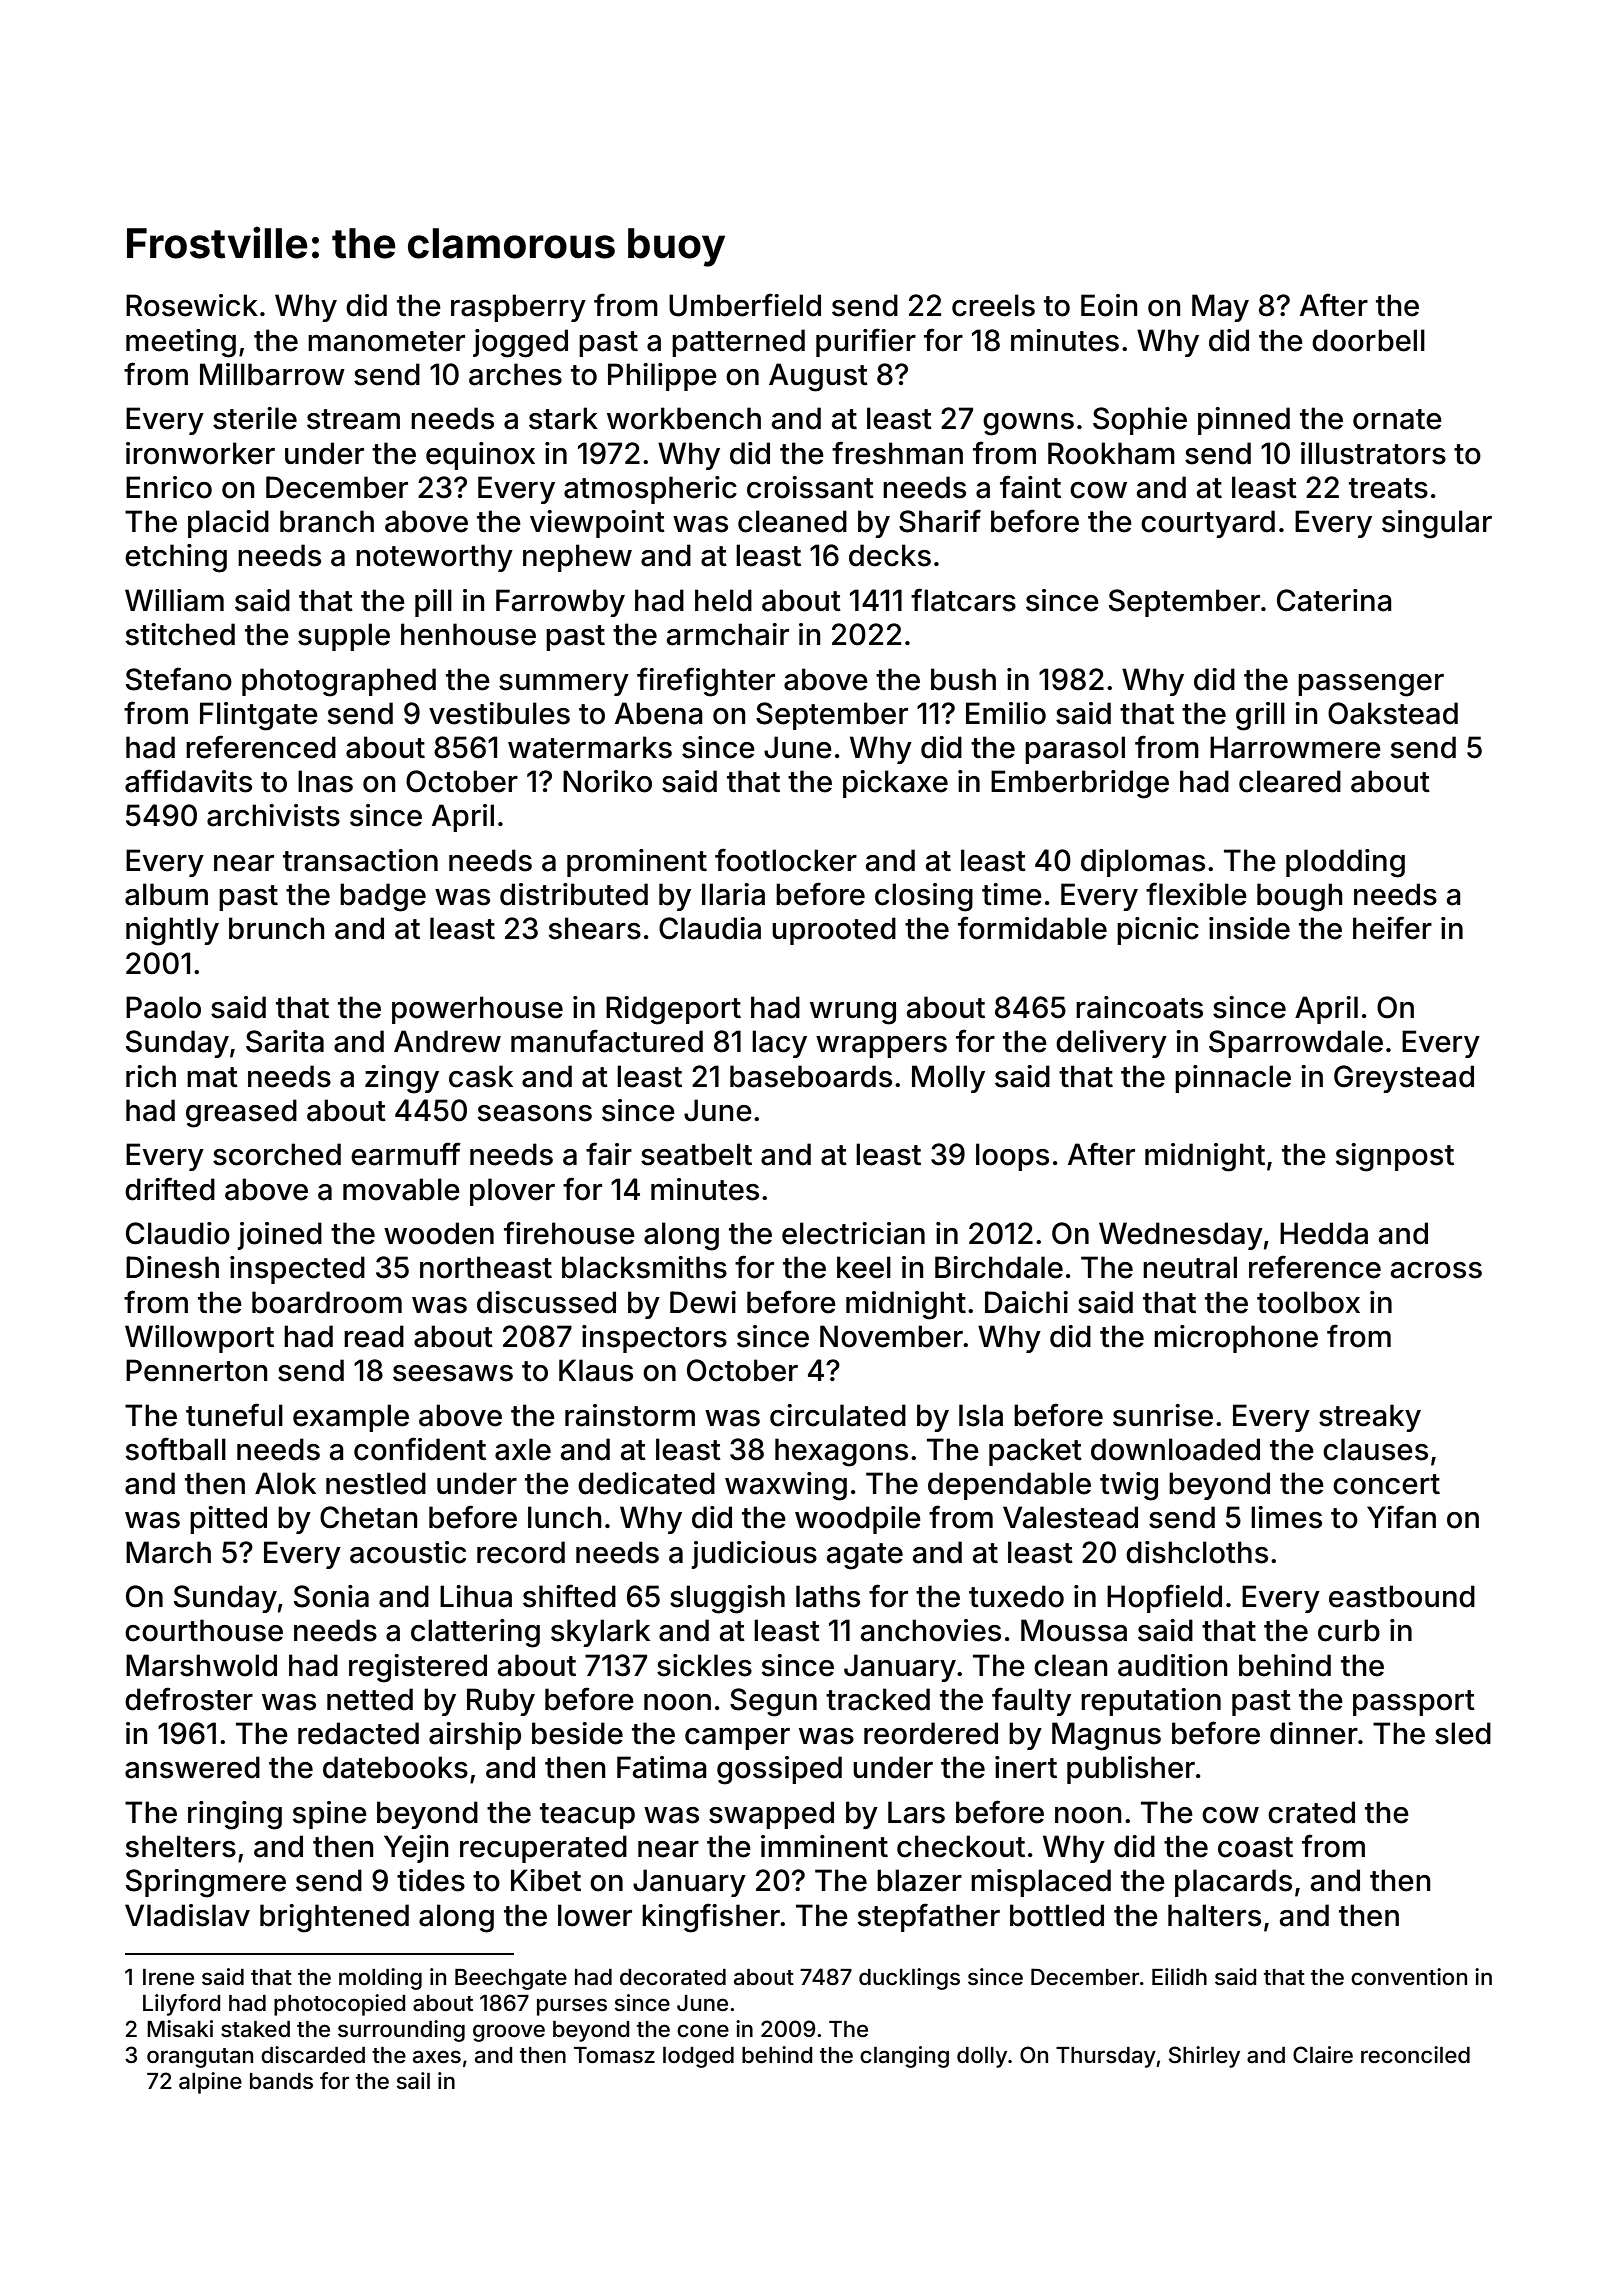  I want to click on March, so click(168, 1552).
